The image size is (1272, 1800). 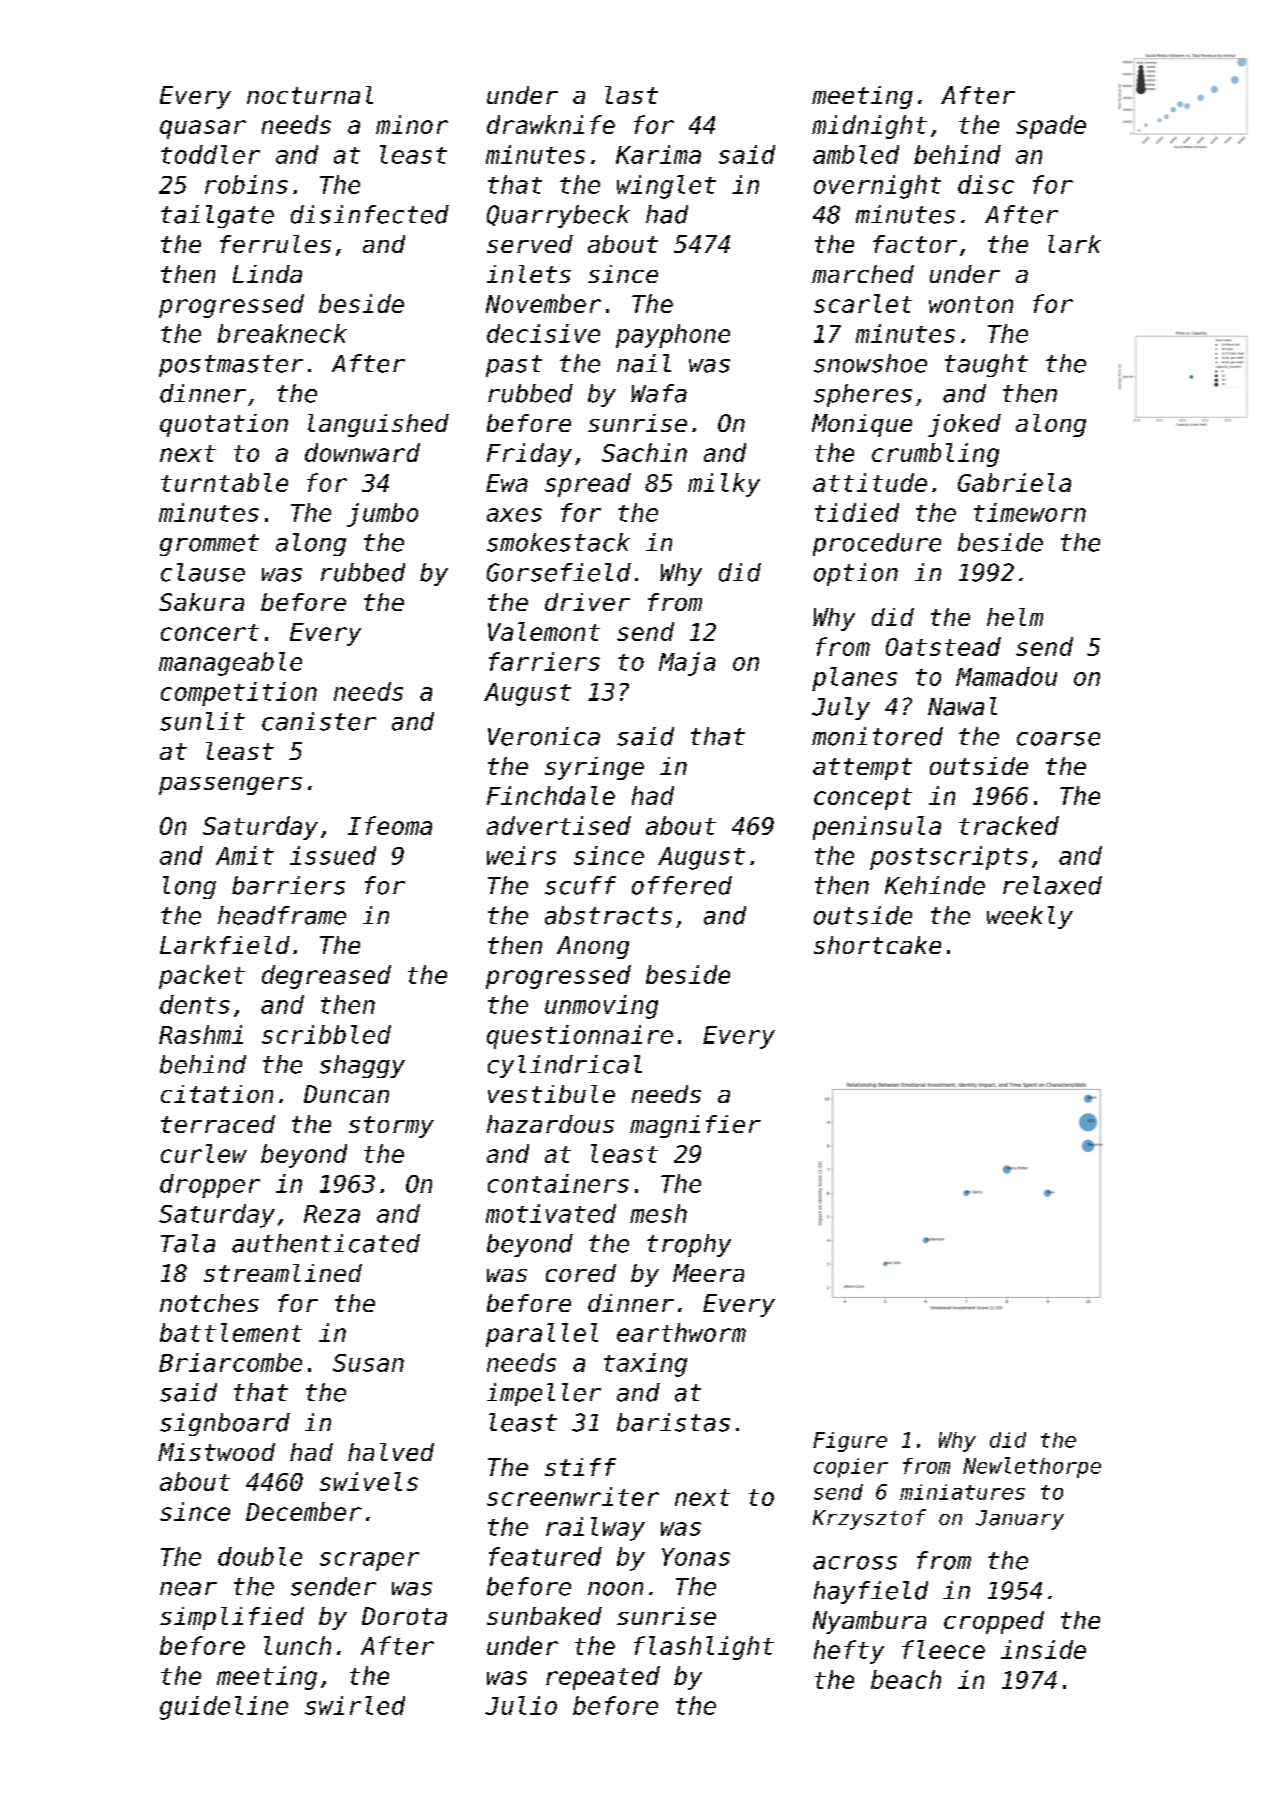 I want to click on nocturnal, so click(x=310, y=95).
